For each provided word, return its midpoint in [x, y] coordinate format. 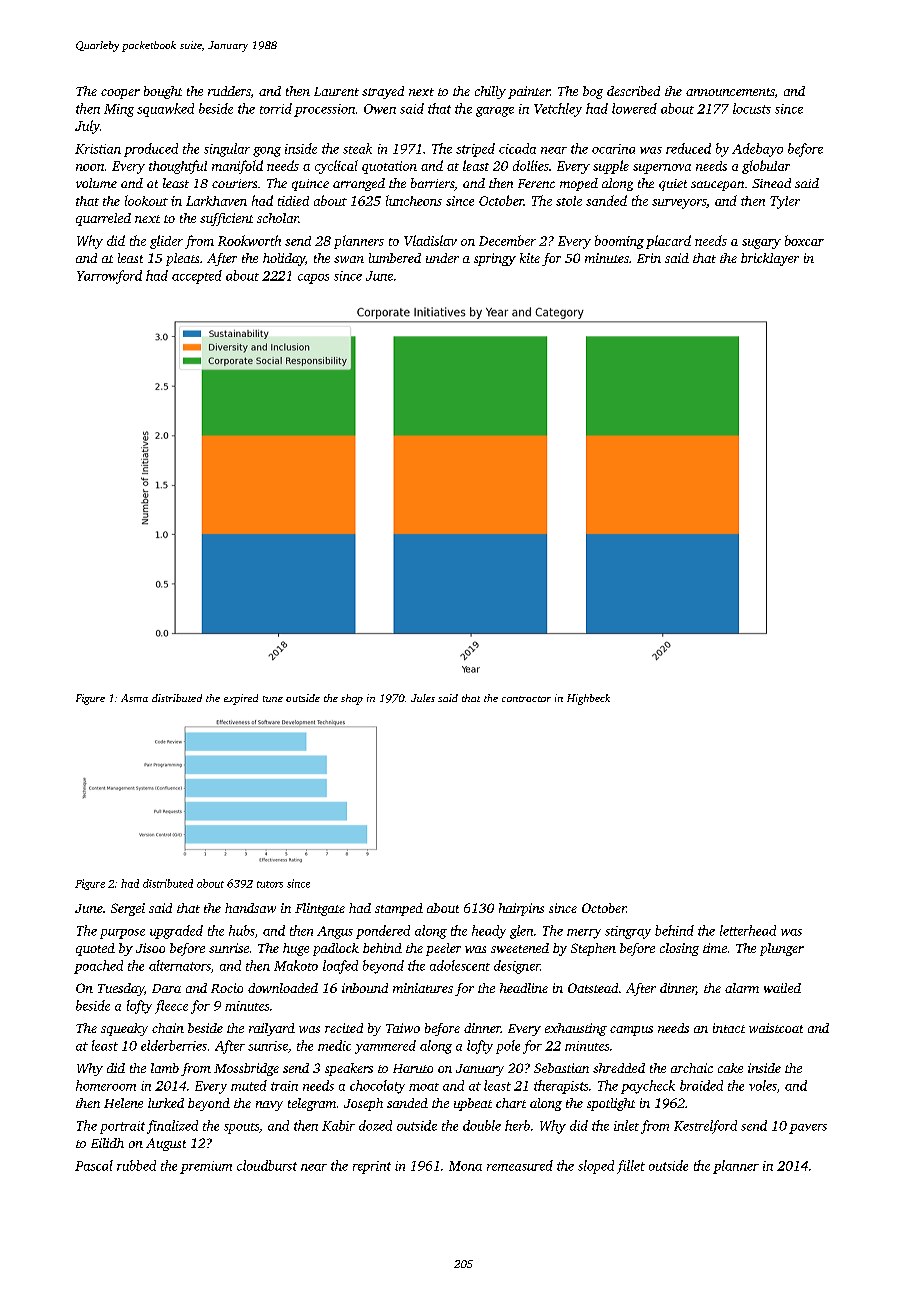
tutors [270, 884]
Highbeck [588, 699]
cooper [120, 94]
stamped [399, 909]
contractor [526, 699]
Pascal [94, 1165]
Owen [380, 109]
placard [668, 242]
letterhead [748, 930]
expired [241, 699]
